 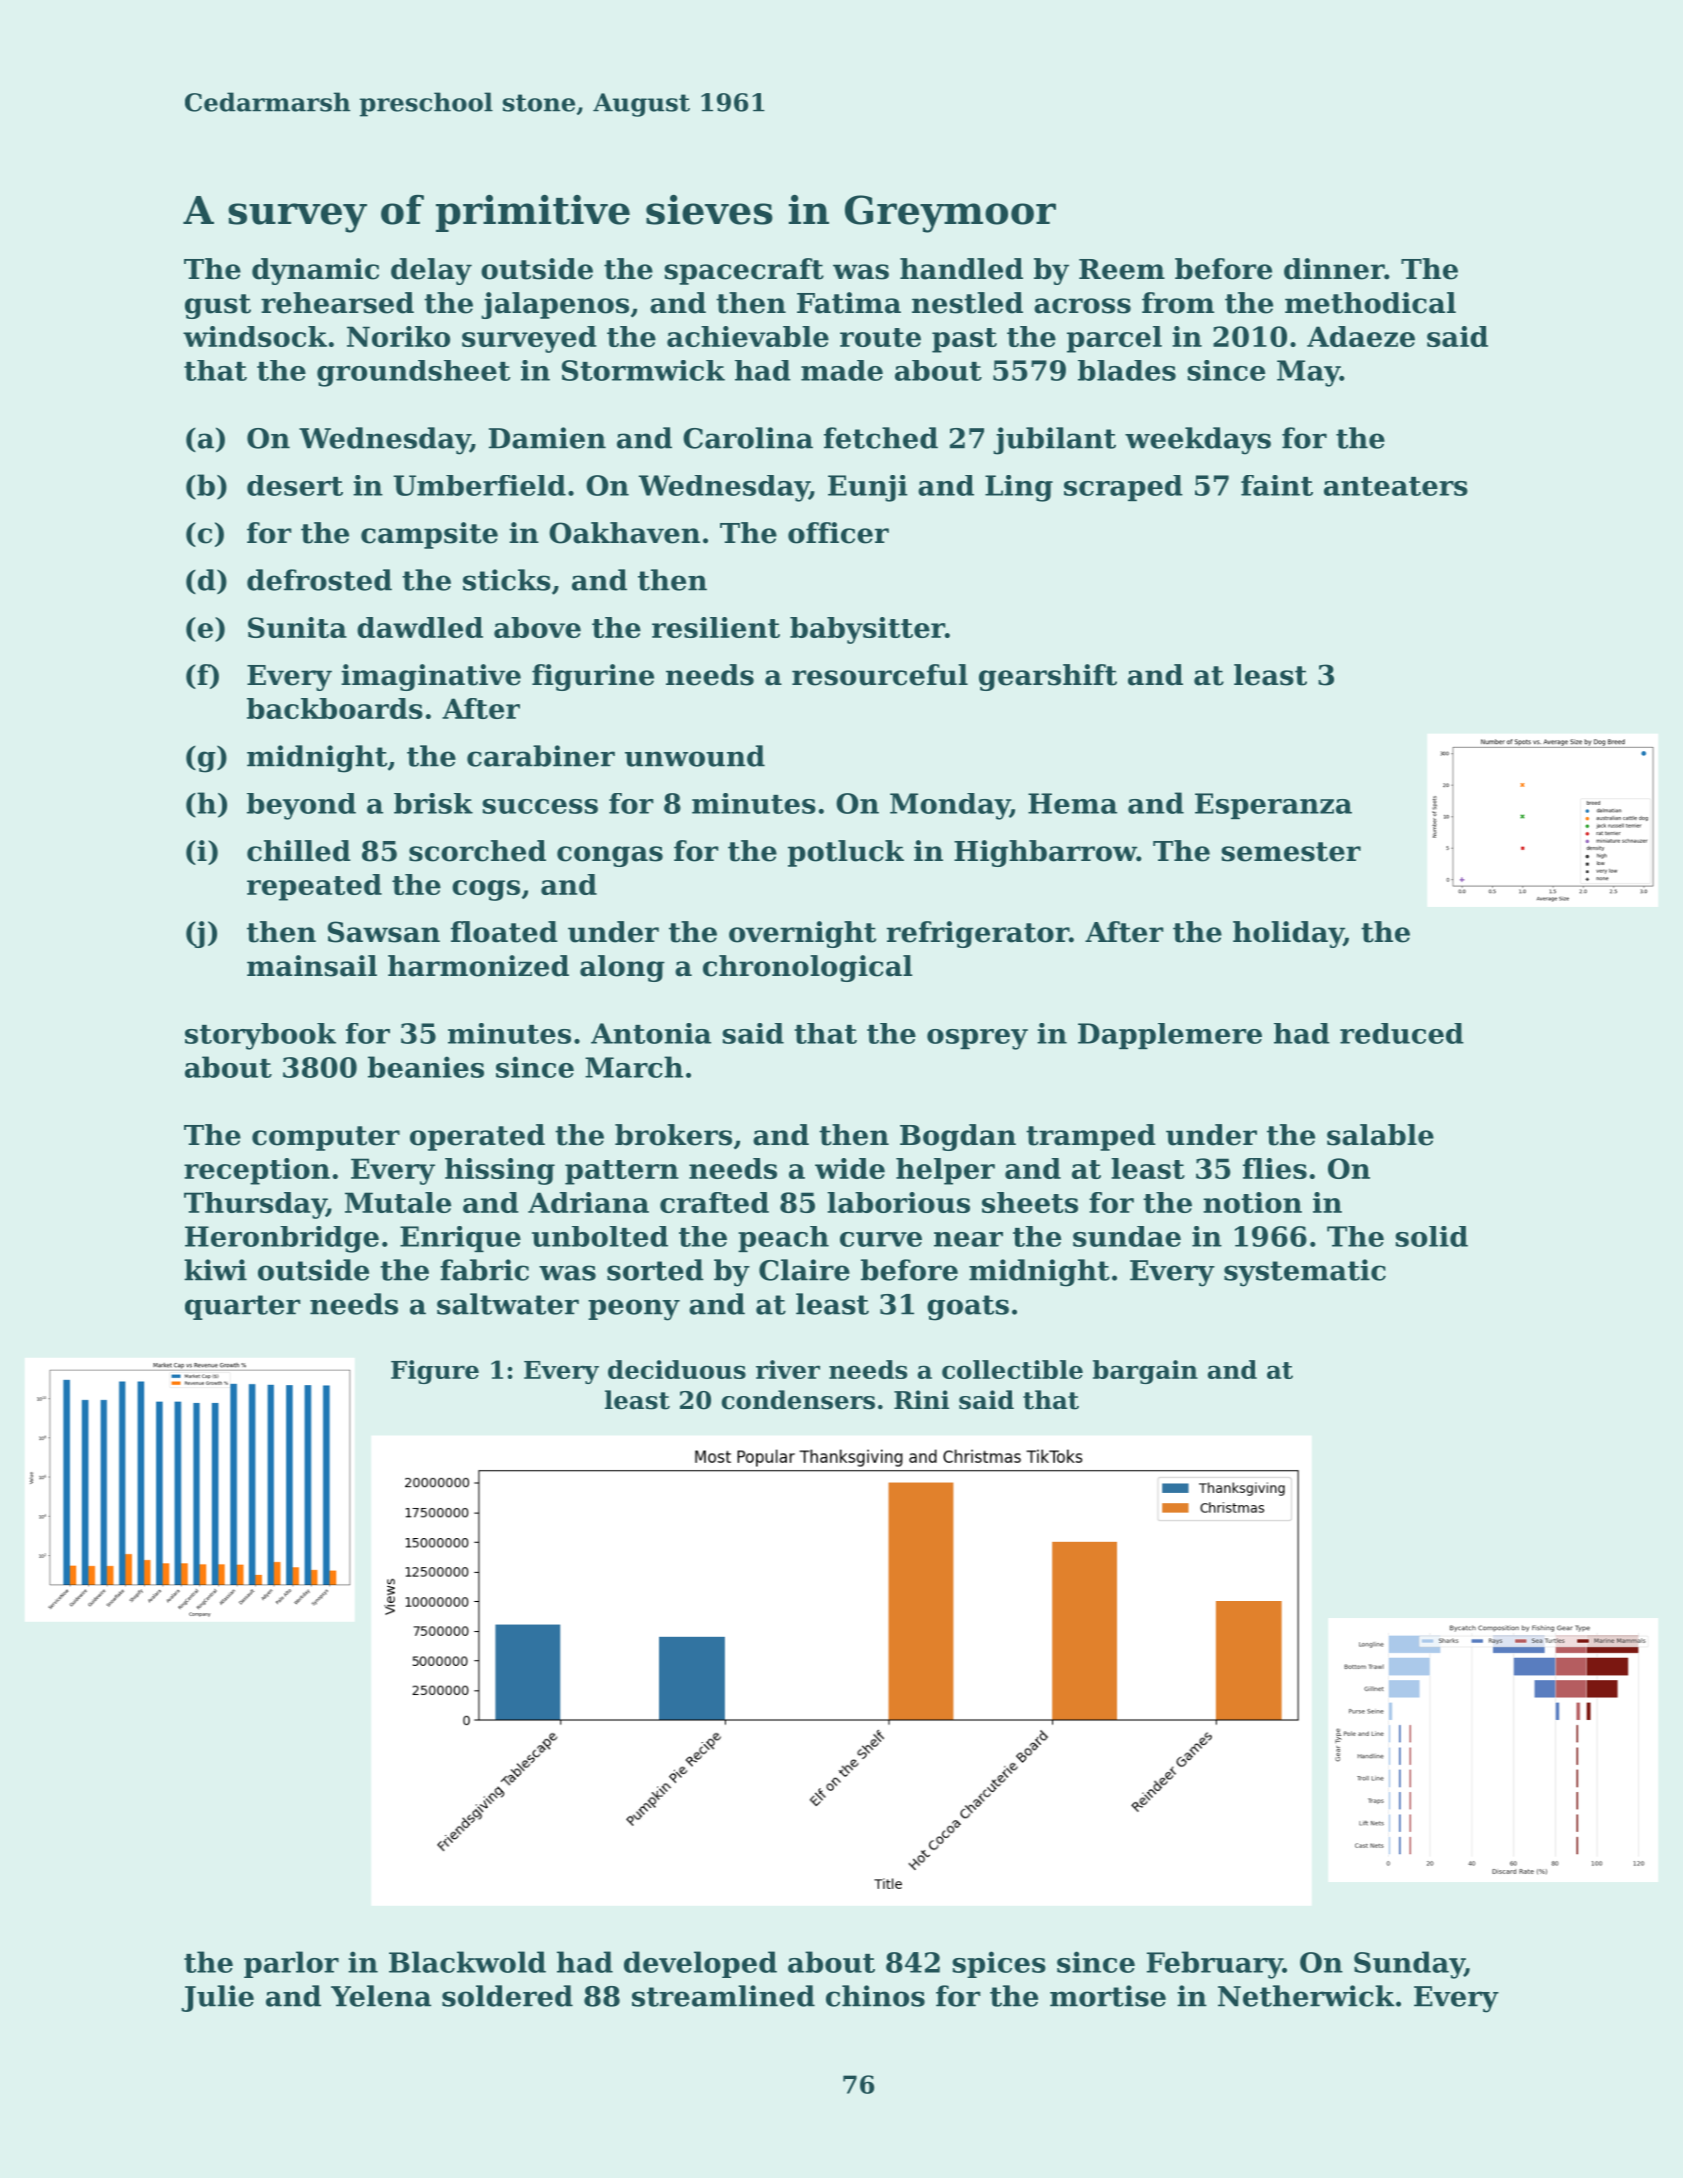 What do you see at coordinates (1122, 269) in the image?
I see `Reem` at bounding box center [1122, 269].
